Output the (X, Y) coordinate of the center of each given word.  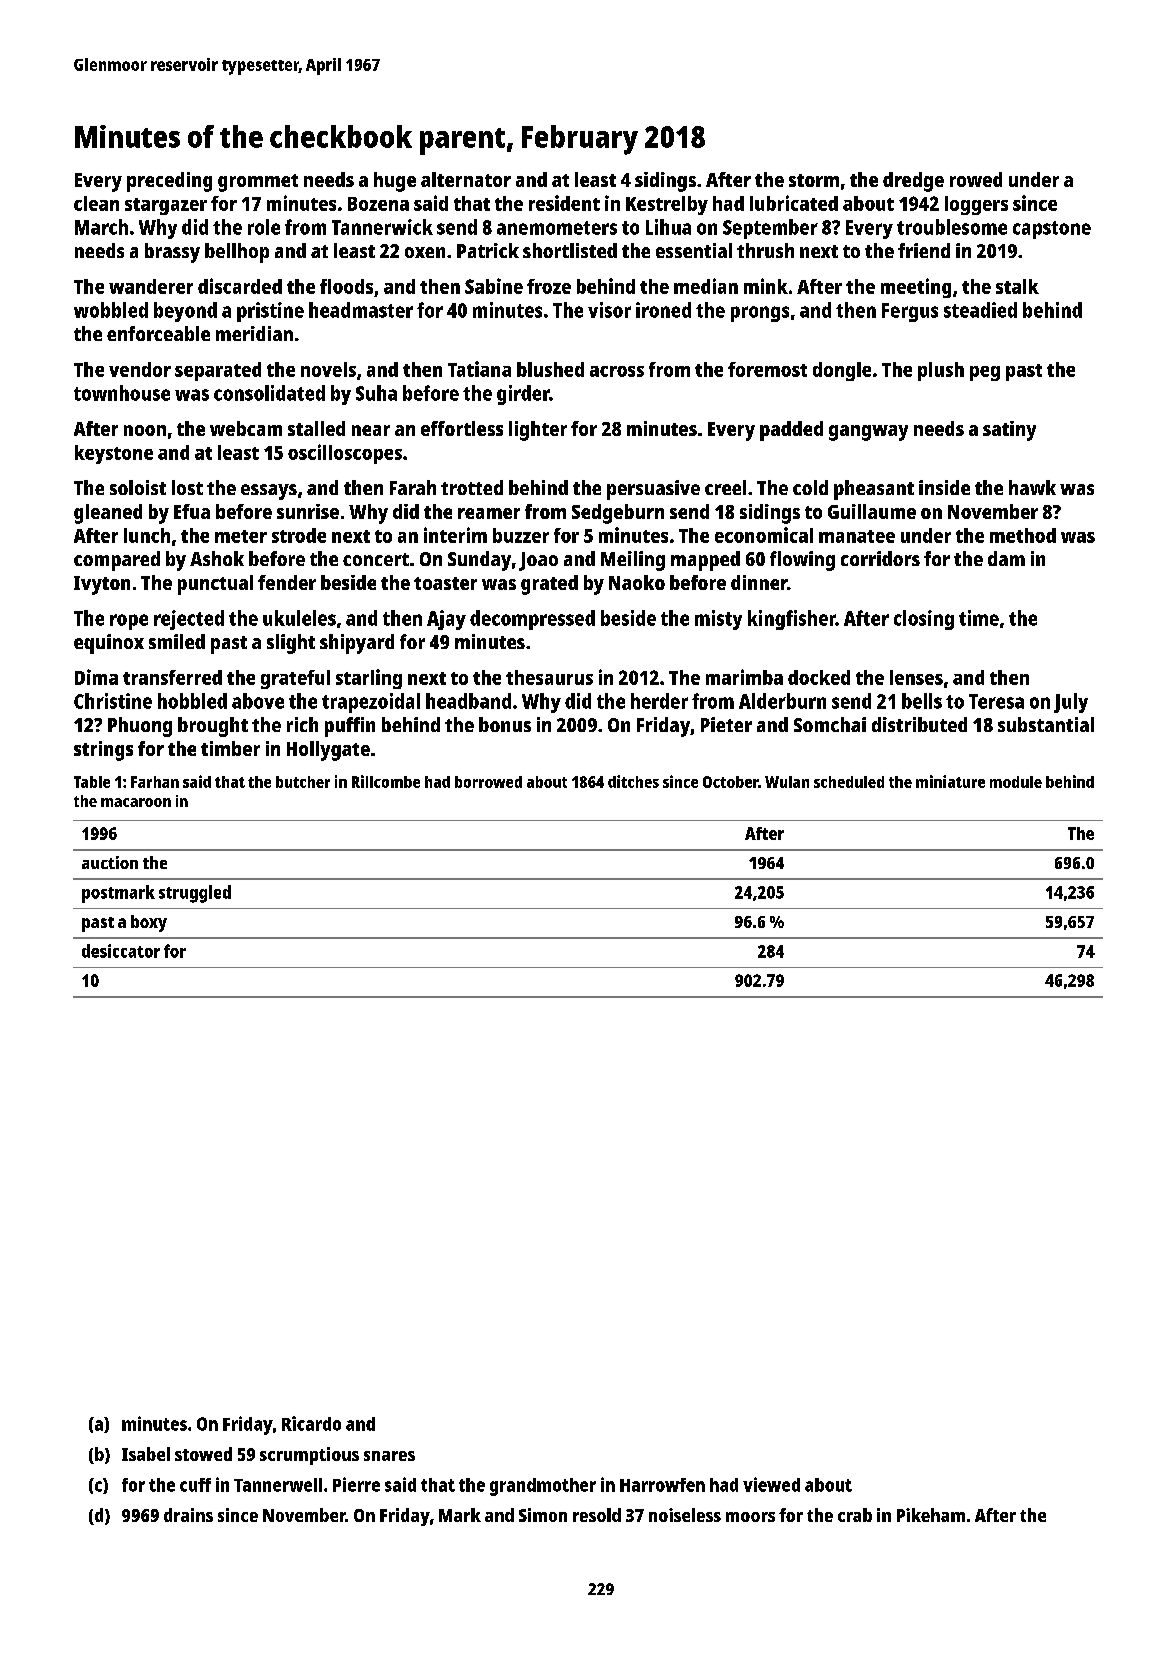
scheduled (849, 782)
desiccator (121, 951)
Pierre (356, 1484)
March (101, 227)
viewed (771, 1484)
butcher (303, 782)
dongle (842, 371)
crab (855, 1515)
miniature (950, 781)
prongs (760, 314)
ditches (633, 781)
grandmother (543, 1487)
